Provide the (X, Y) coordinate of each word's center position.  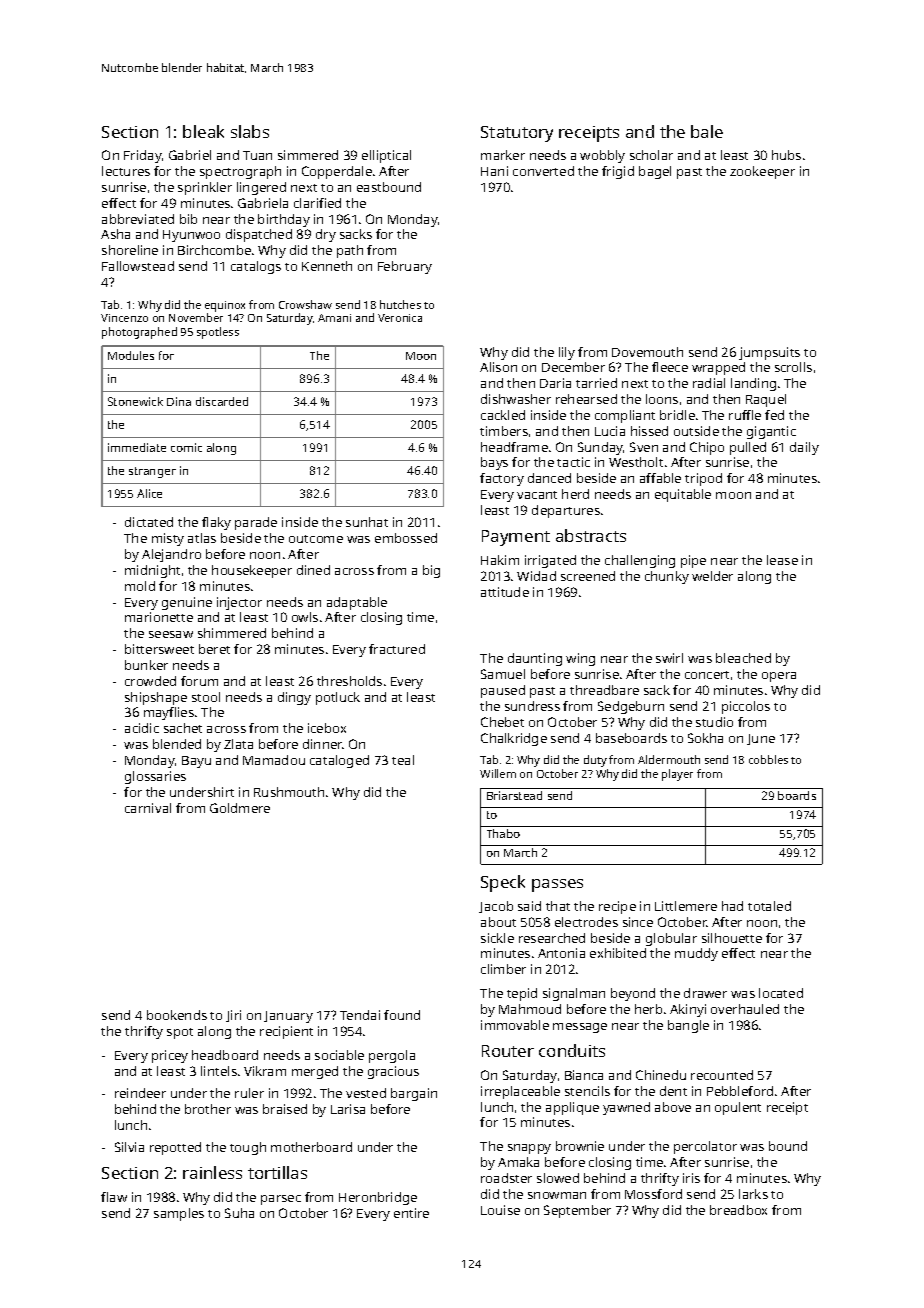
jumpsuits (769, 353)
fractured (397, 649)
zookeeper (762, 172)
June (761, 739)
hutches (400, 304)
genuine (187, 603)
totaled (769, 906)
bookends (177, 1015)
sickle (497, 938)
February (405, 267)
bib (188, 219)
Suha (239, 1213)
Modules (131, 355)
